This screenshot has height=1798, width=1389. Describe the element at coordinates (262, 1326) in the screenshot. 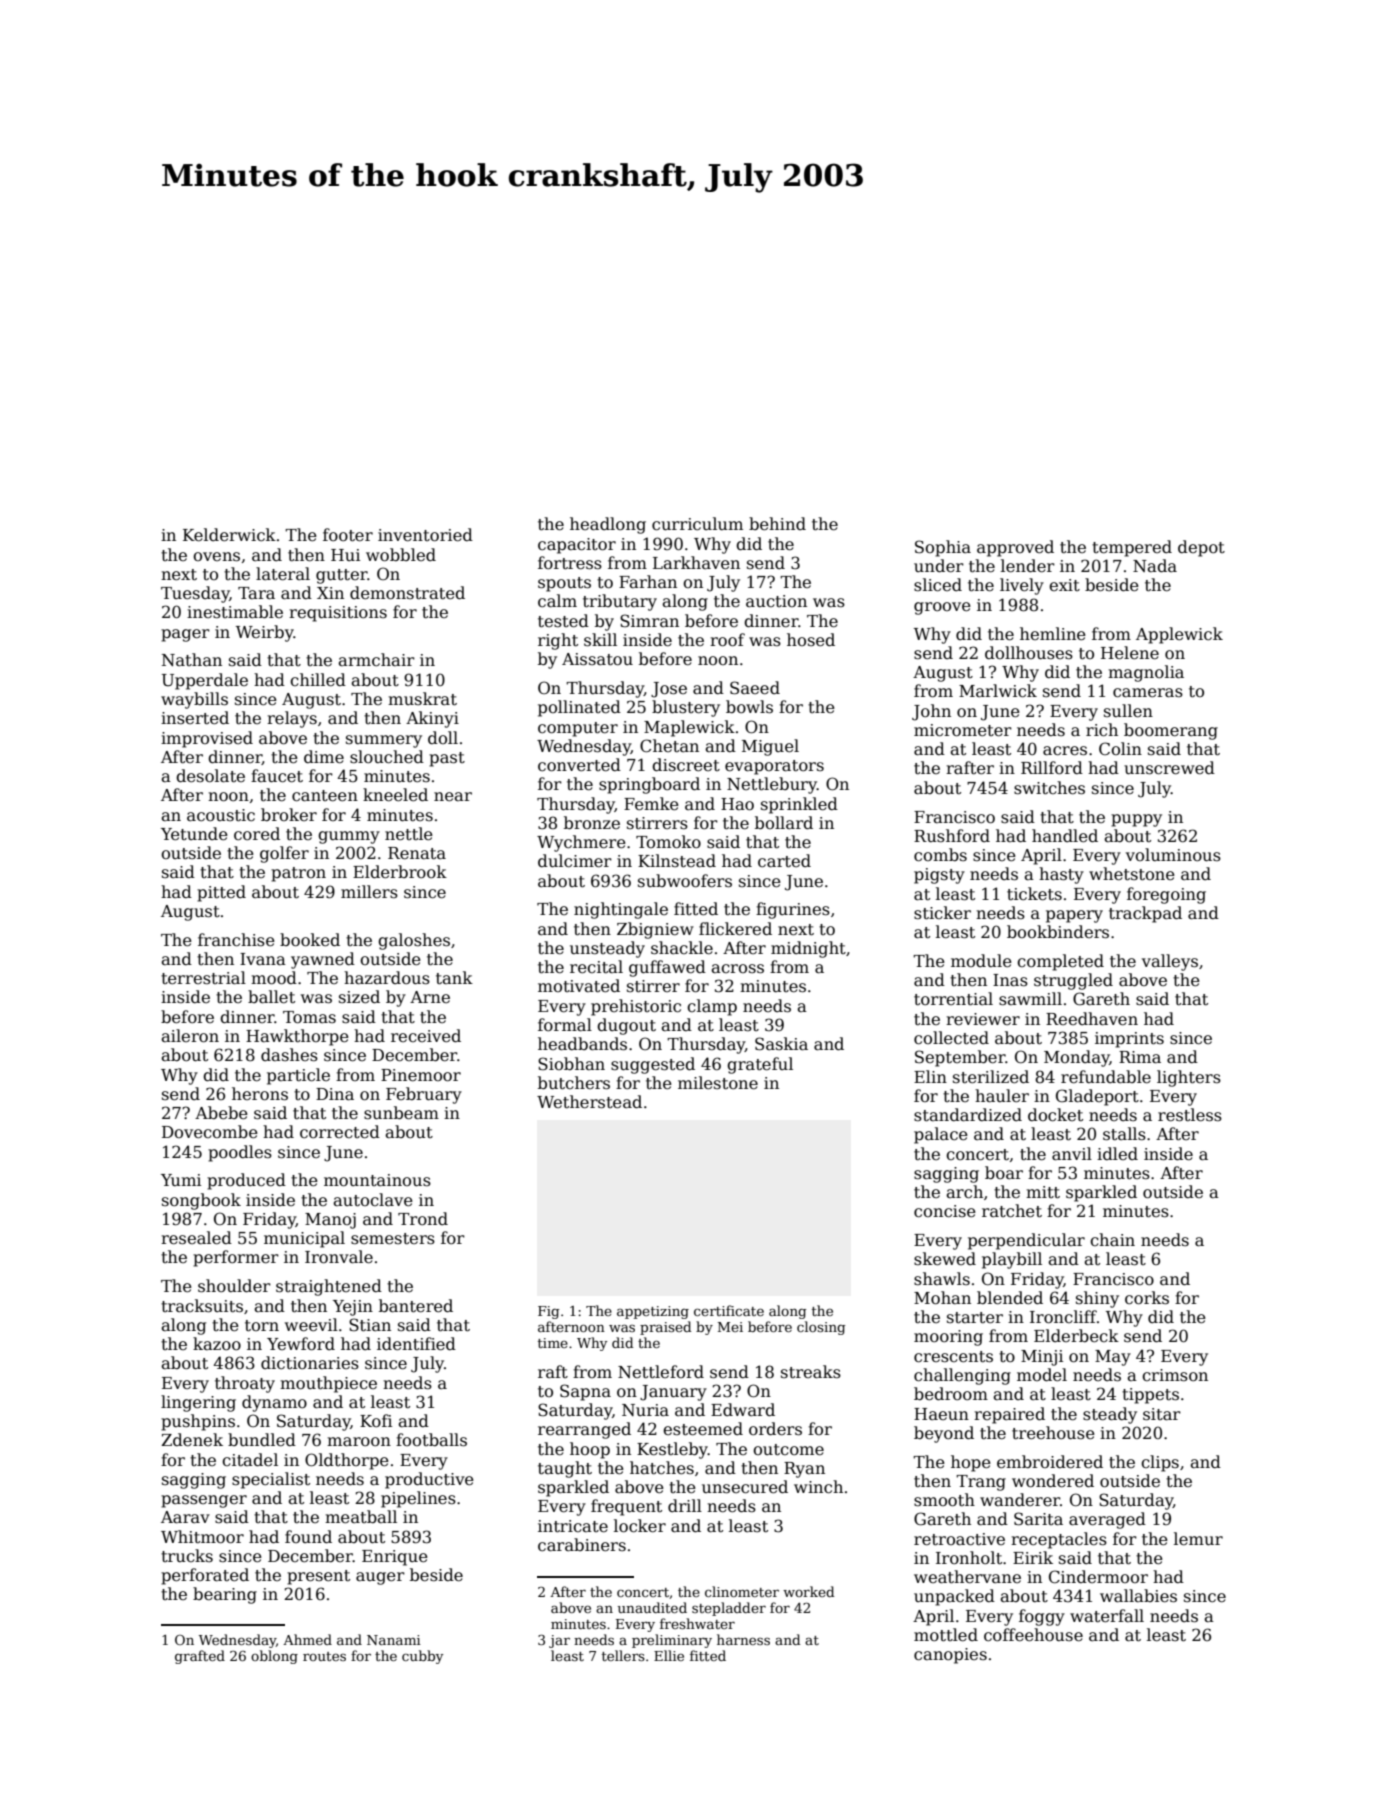

I see `torn` at that location.
